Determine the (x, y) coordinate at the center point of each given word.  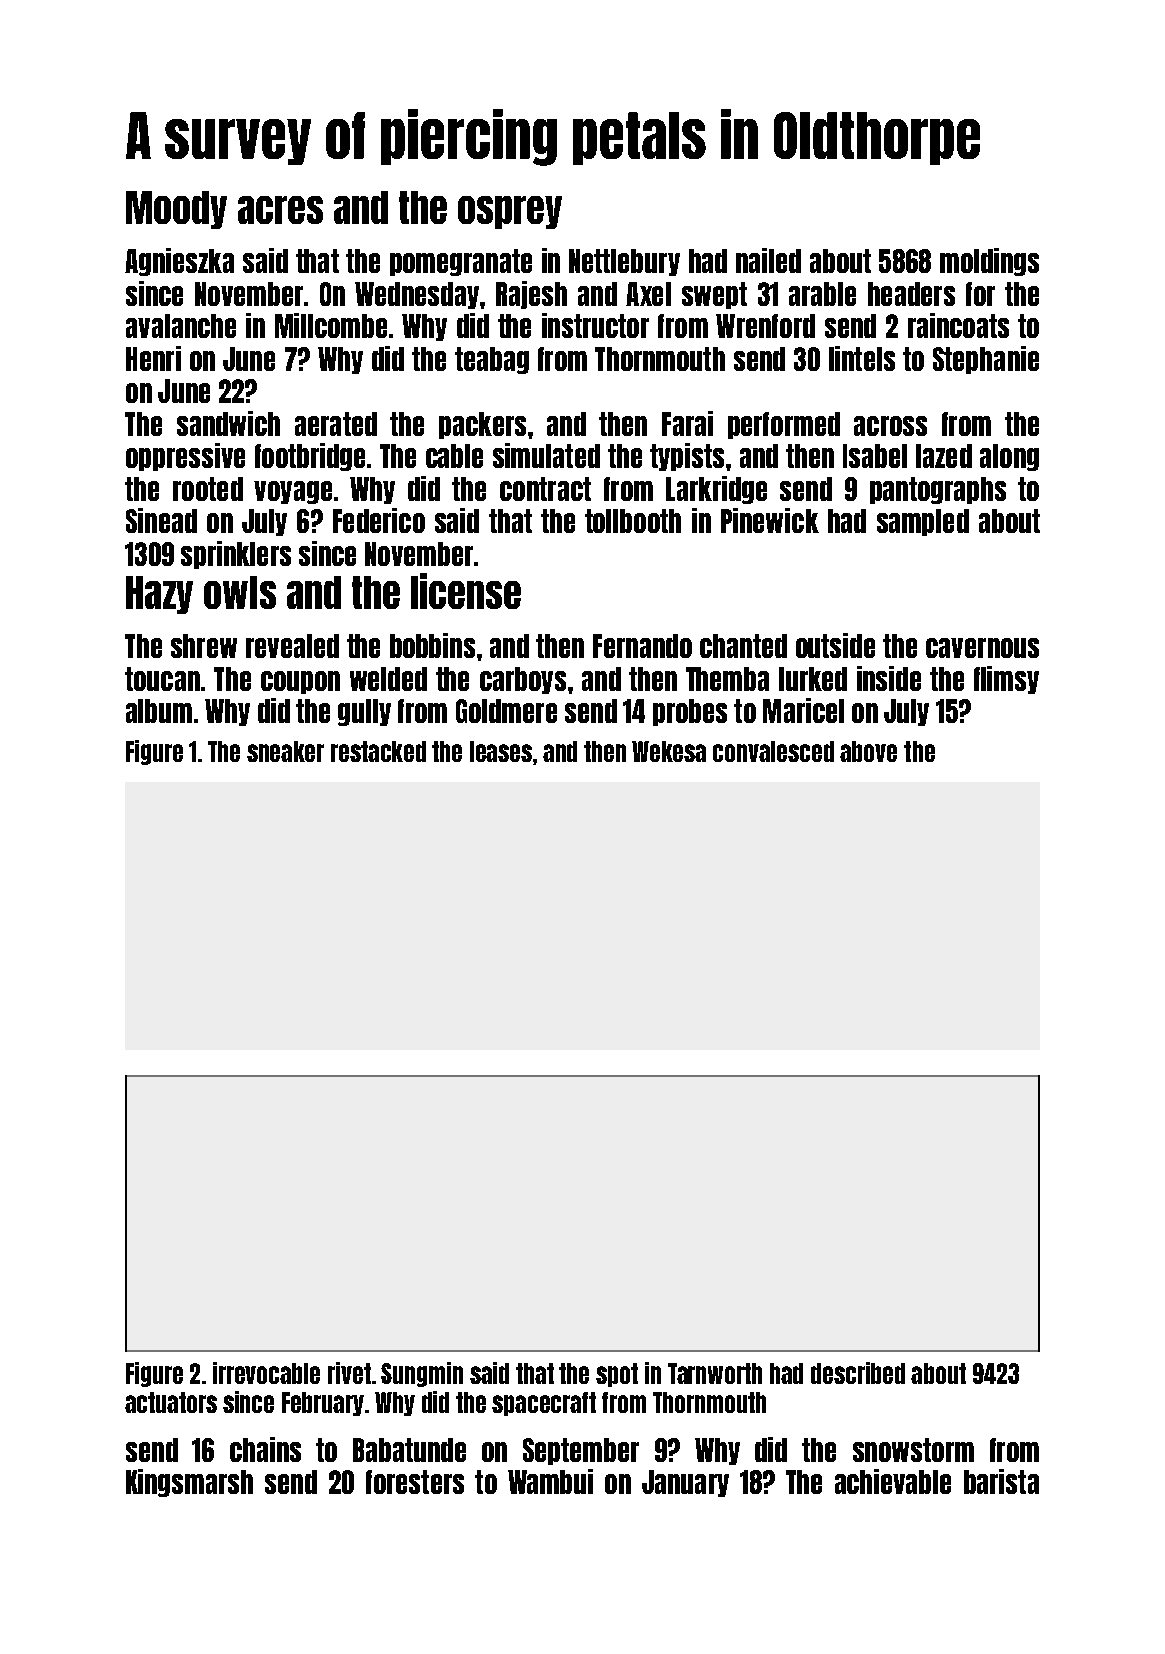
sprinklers (236, 555)
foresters (415, 1482)
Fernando (642, 646)
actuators (171, 1402)
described (858, 1373)
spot (617, 1375)
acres (280, 210)
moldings (989, 262)
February (323, 1404)
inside (889, 678)
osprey (510, 212)
